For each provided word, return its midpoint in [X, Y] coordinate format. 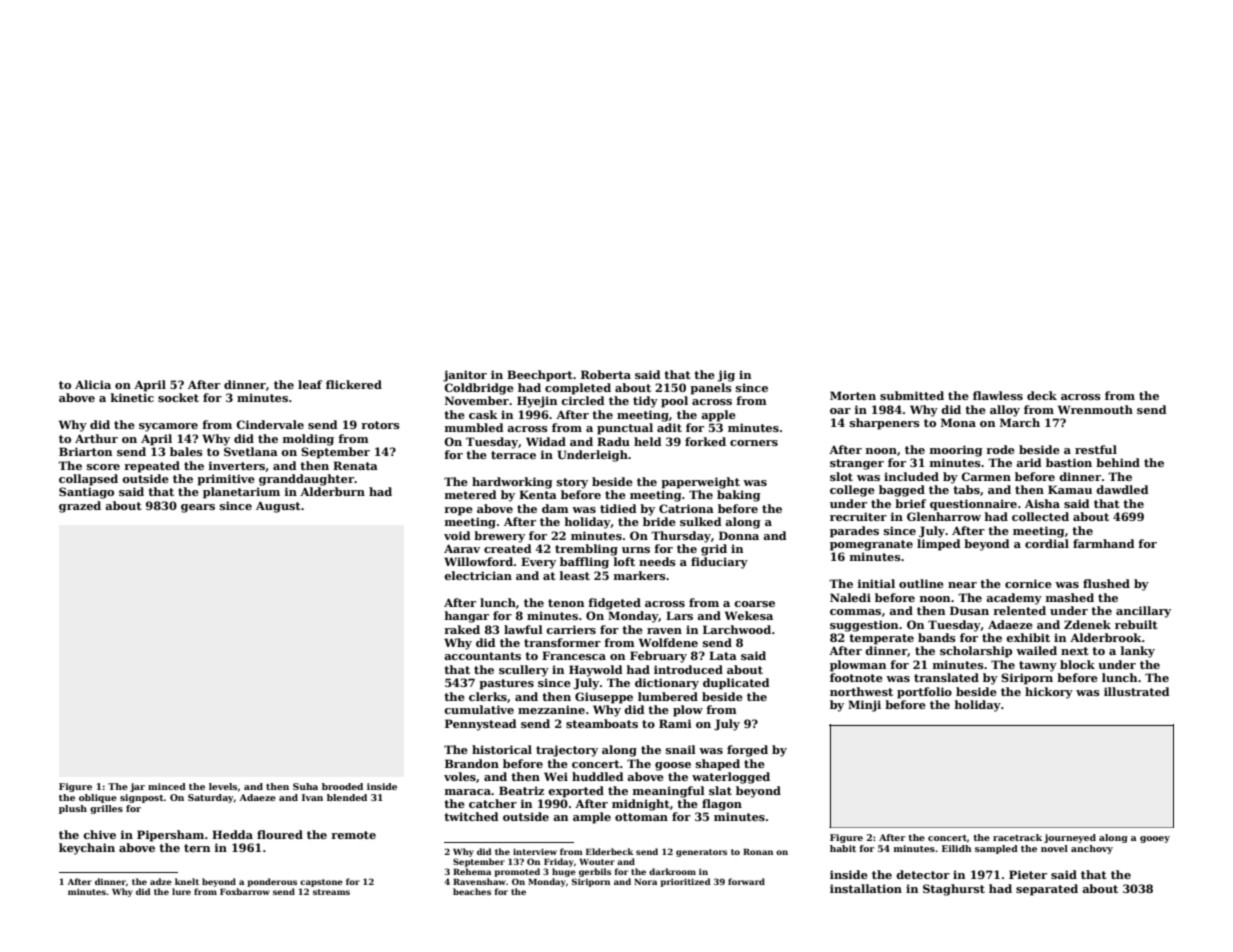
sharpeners [885, 424]
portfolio [924, 693]
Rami [675, 723]
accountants [482, 656]
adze [161, 881]
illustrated [1137, 691]
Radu [613, 441]
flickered [354, 384]
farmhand [1104, 543]
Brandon [472, 763]
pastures [506, 684]
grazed [80, 507]
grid [714, 550]
